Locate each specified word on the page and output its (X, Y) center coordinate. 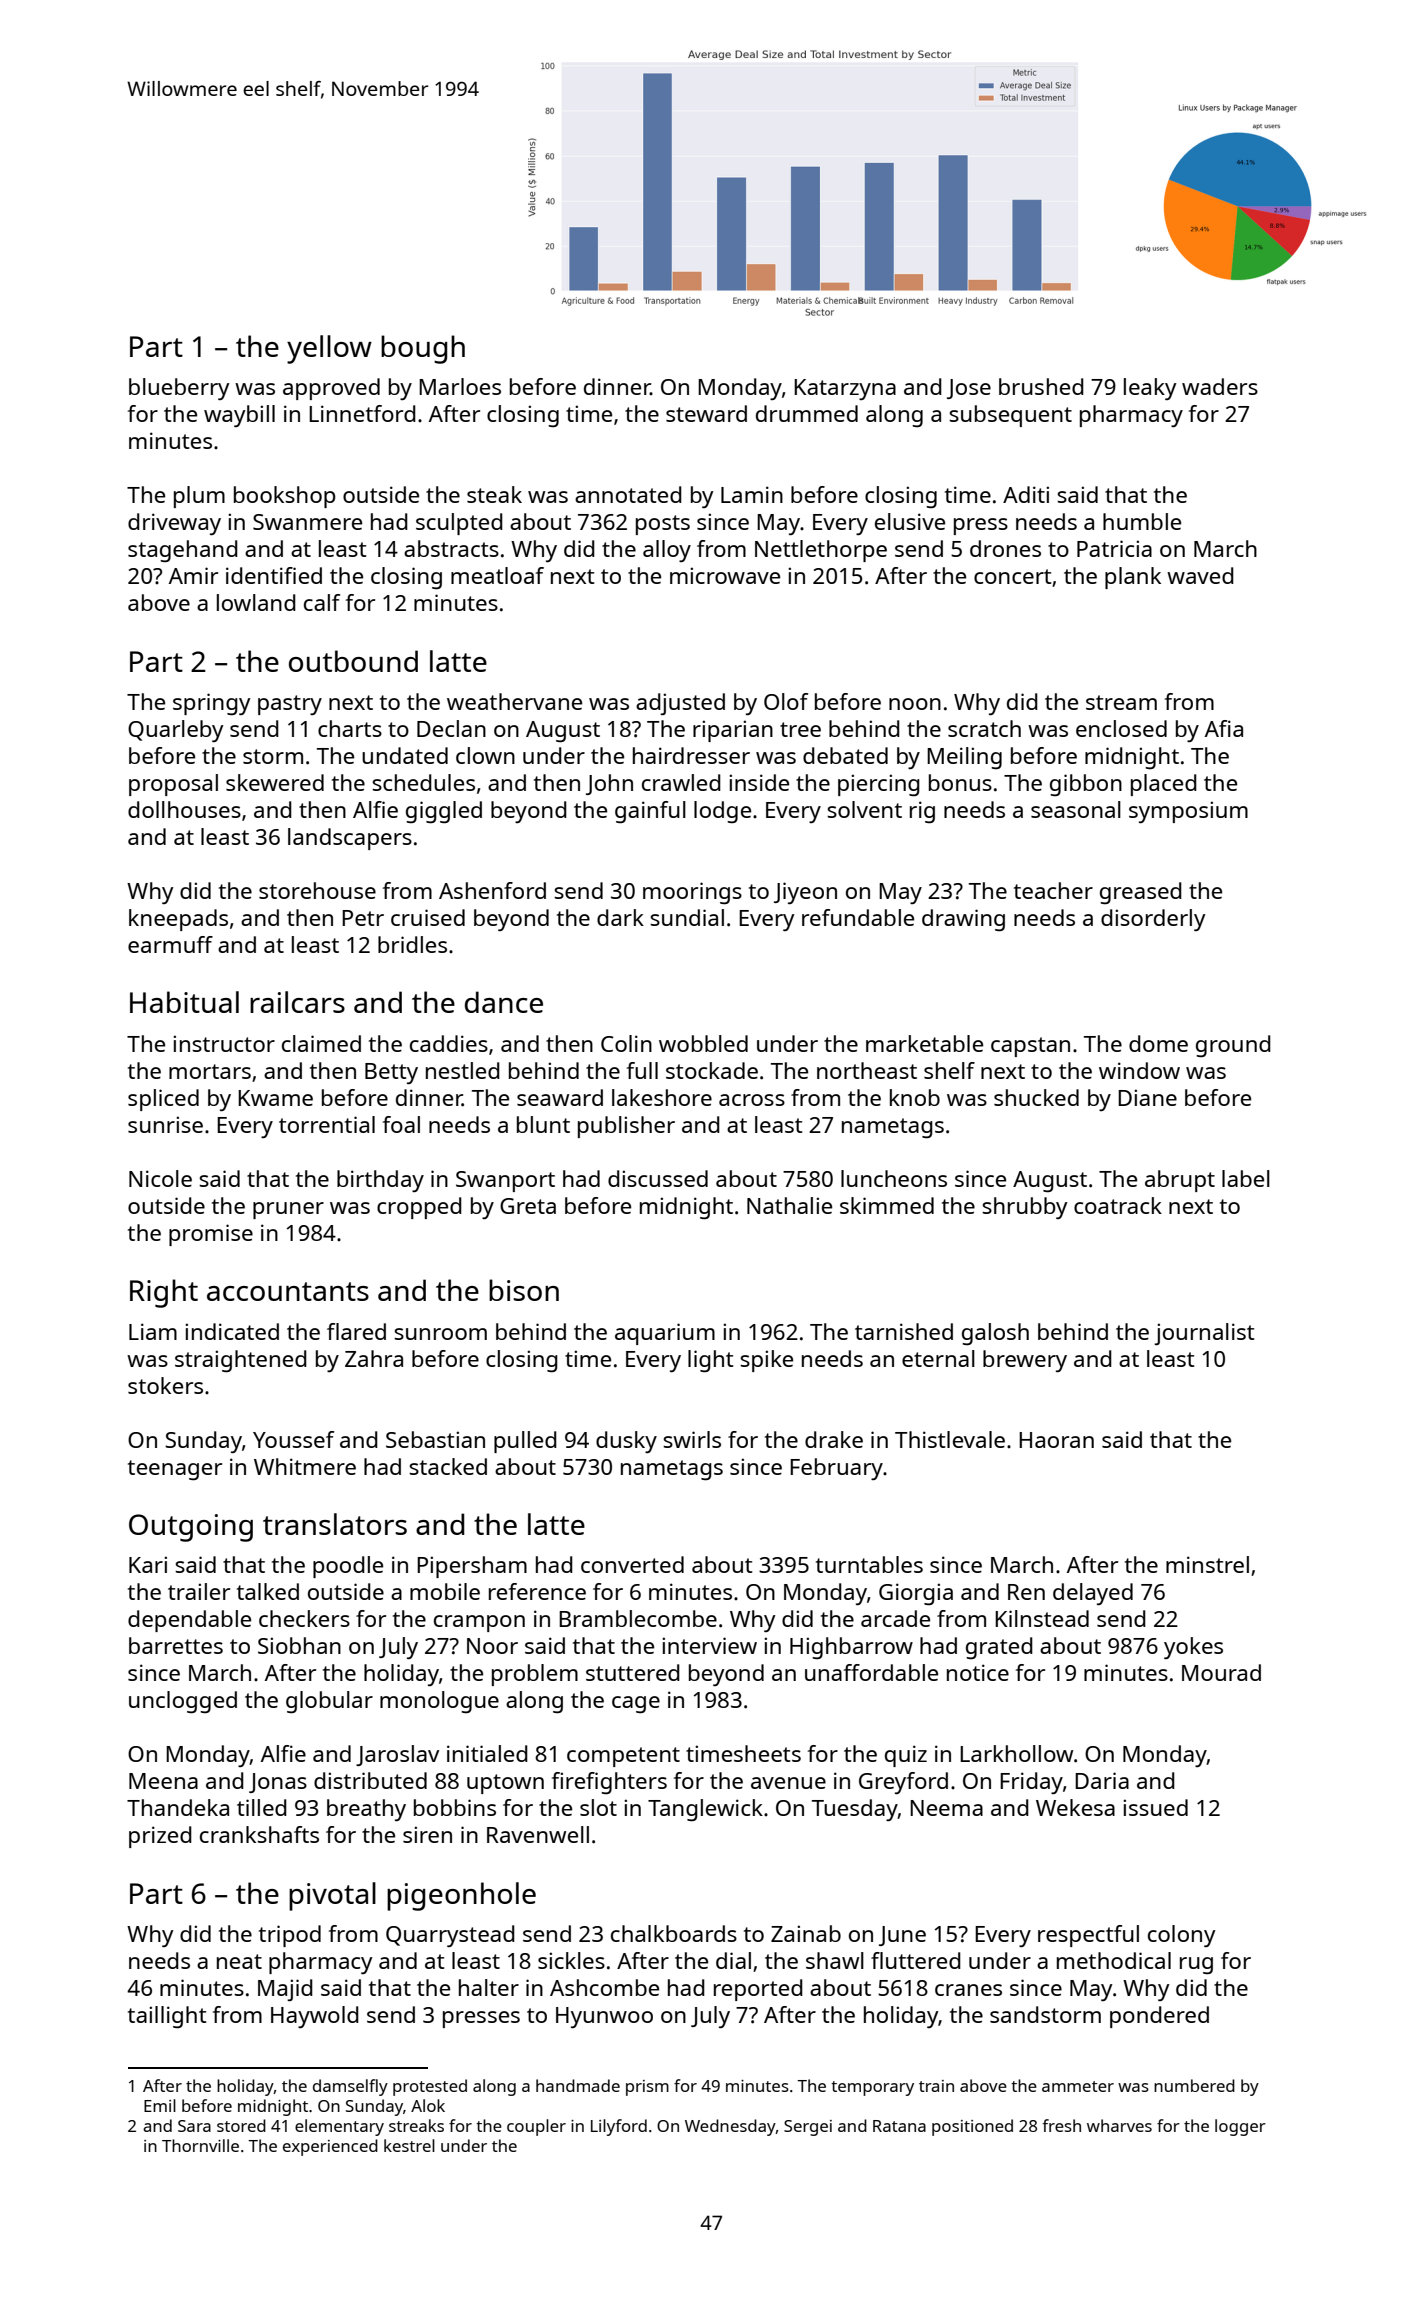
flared (356, 1331)
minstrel (1207, 1564)
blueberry (179, 389)
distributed (370, 1780)
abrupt (1180, 1181)
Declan (451, 728)
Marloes (460, 386)
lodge (722, 812)
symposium (1188, 812)
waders (1220, 386)
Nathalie (789, 1205)
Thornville (200, 2145)
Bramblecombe (638, 1618)
